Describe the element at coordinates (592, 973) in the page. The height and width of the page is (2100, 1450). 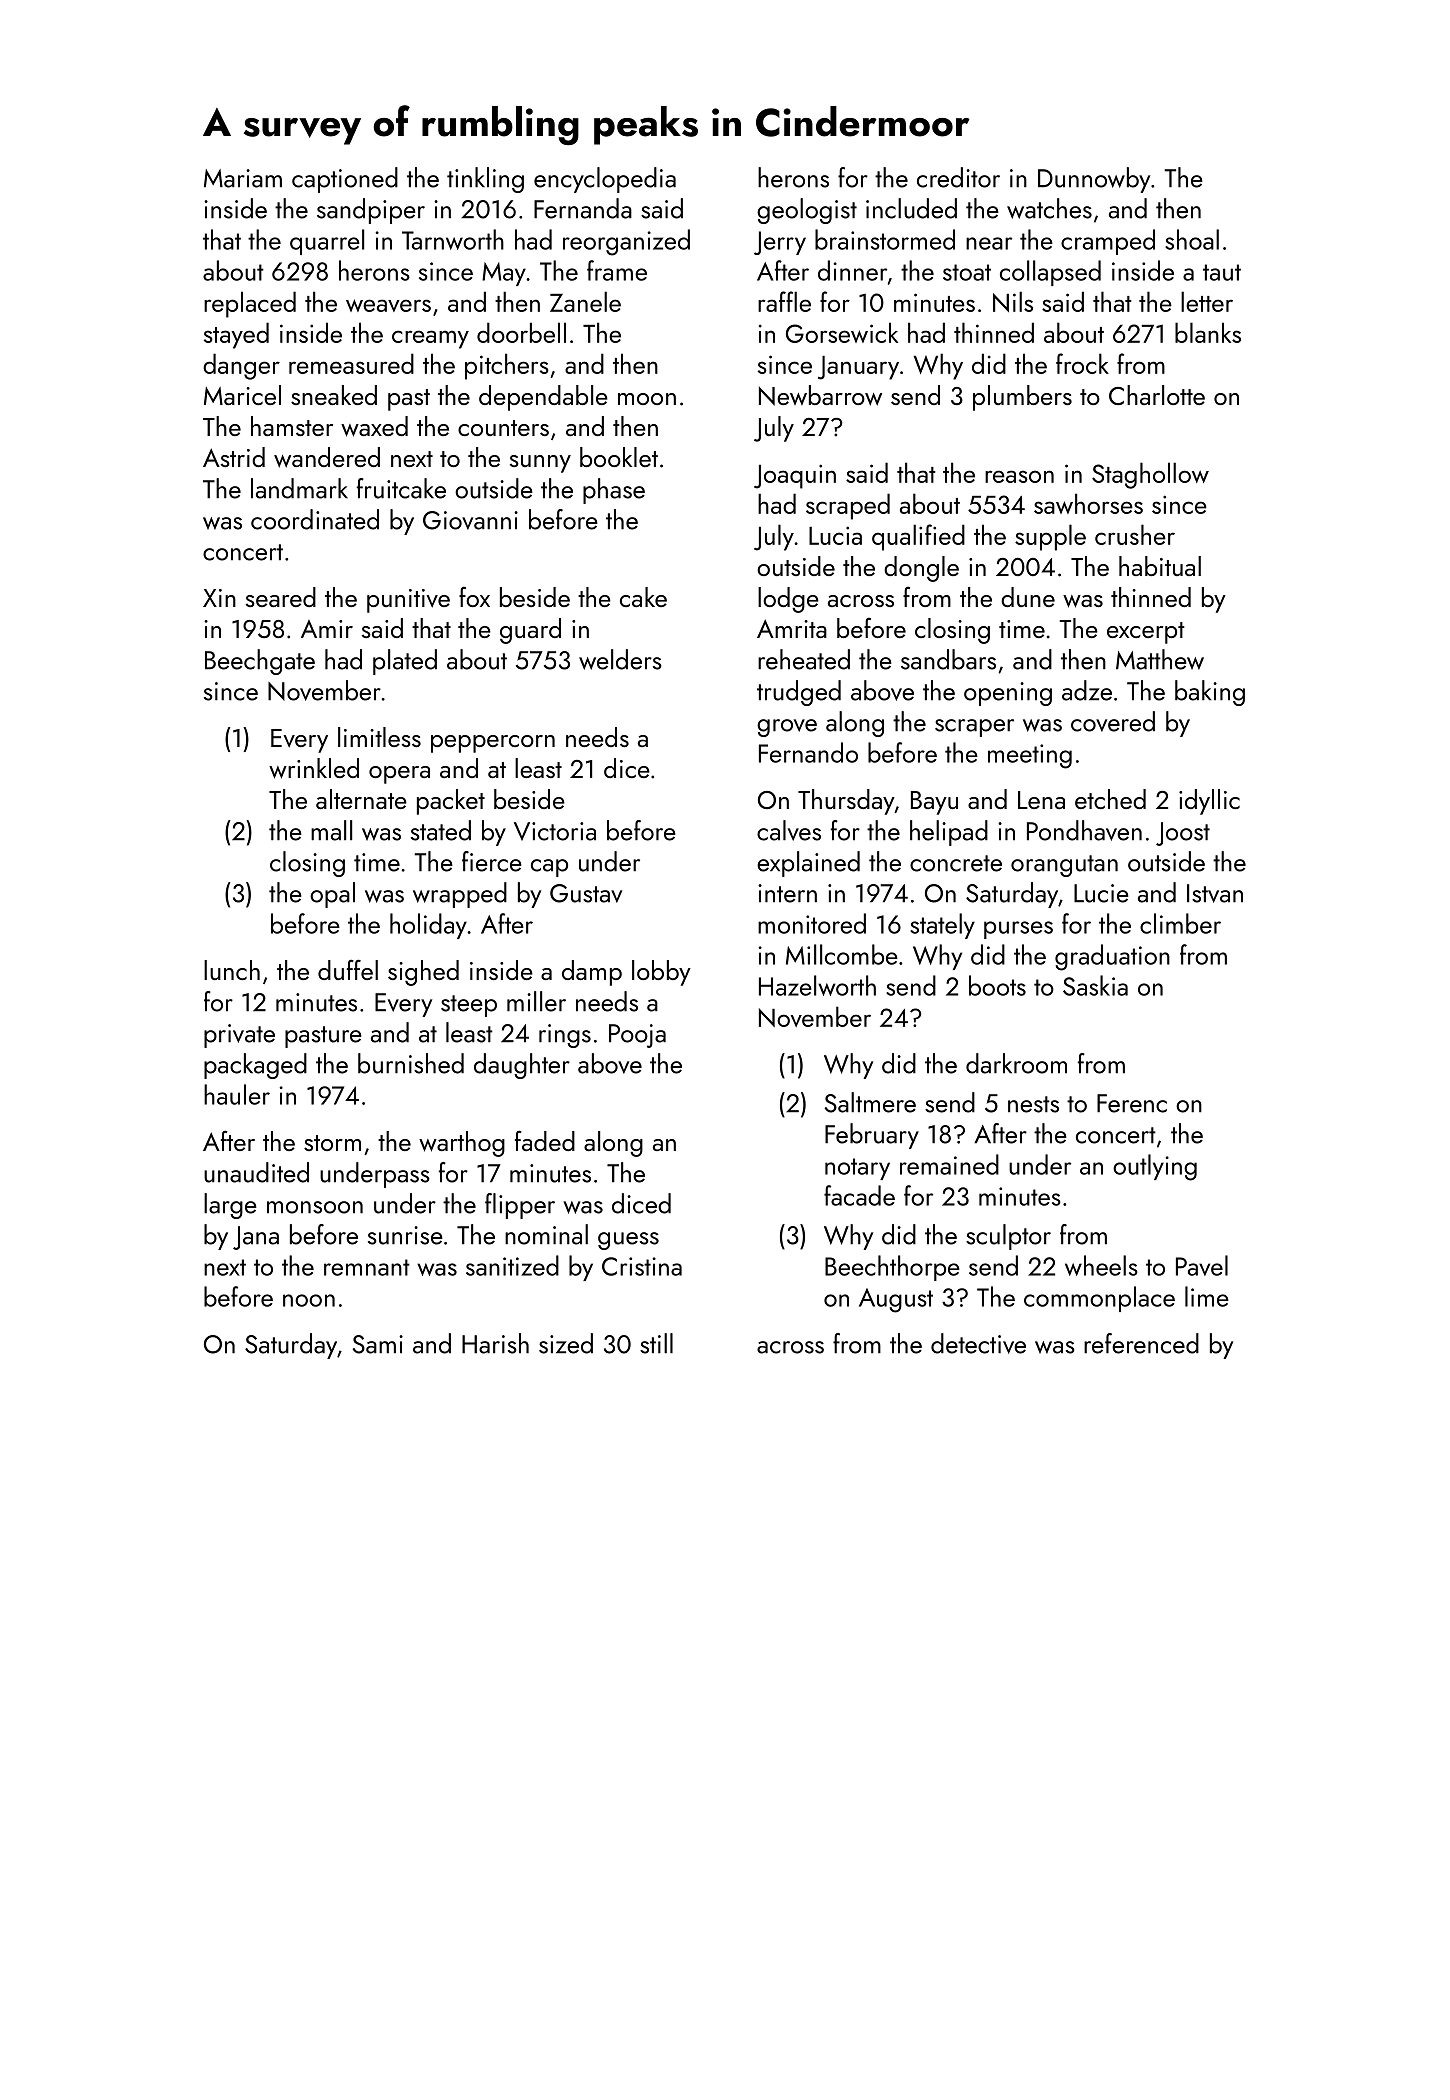
I see `damp` at that location.
